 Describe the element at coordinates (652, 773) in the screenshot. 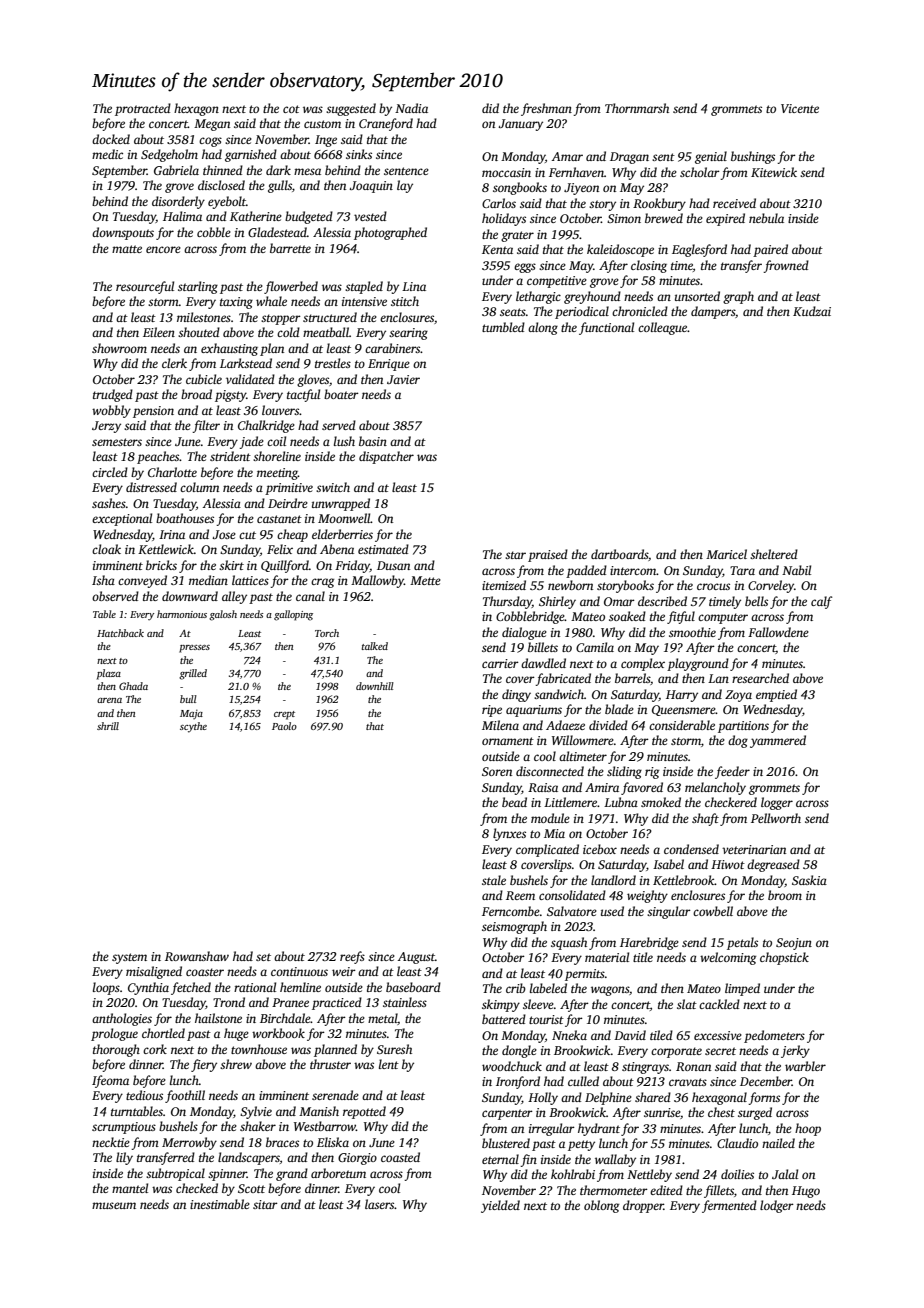

I see `rig` at that location.
